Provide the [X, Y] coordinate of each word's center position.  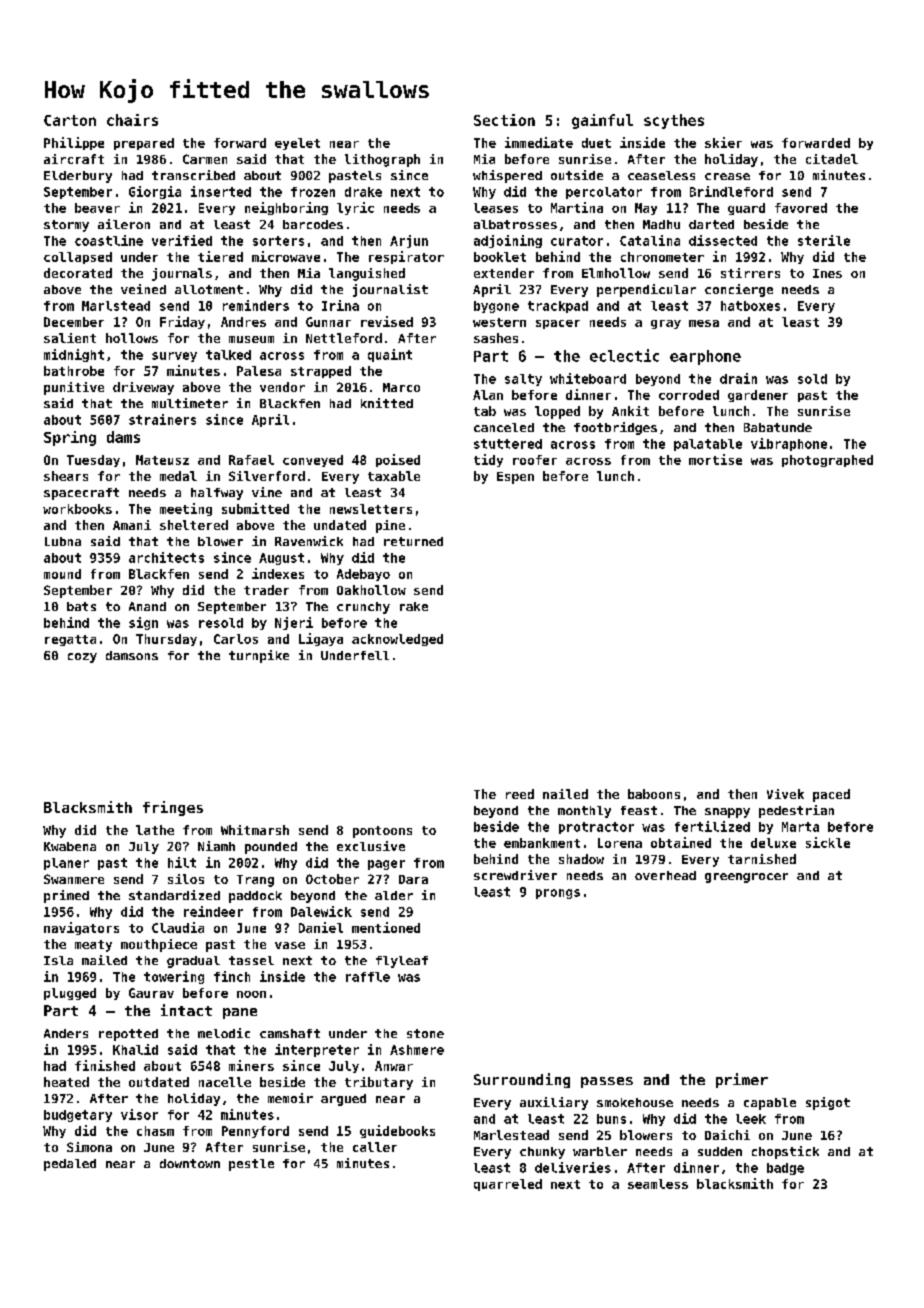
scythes [674, 121]
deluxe [773, 843]
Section [504, 120]
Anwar [394, 1066]
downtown [190, 1163]
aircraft [74, 159]
